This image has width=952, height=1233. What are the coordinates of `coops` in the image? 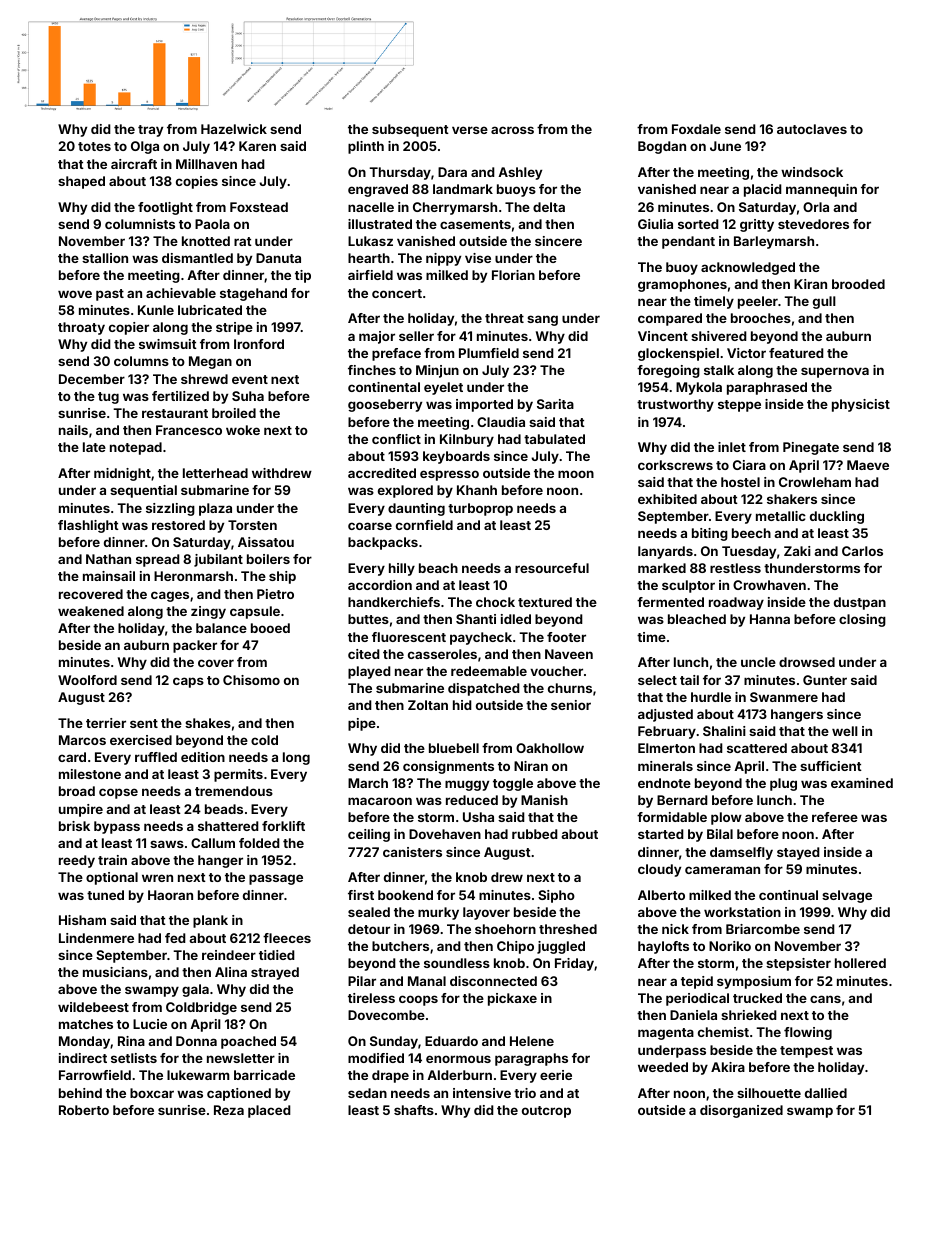 It's located at (418, 1000).
